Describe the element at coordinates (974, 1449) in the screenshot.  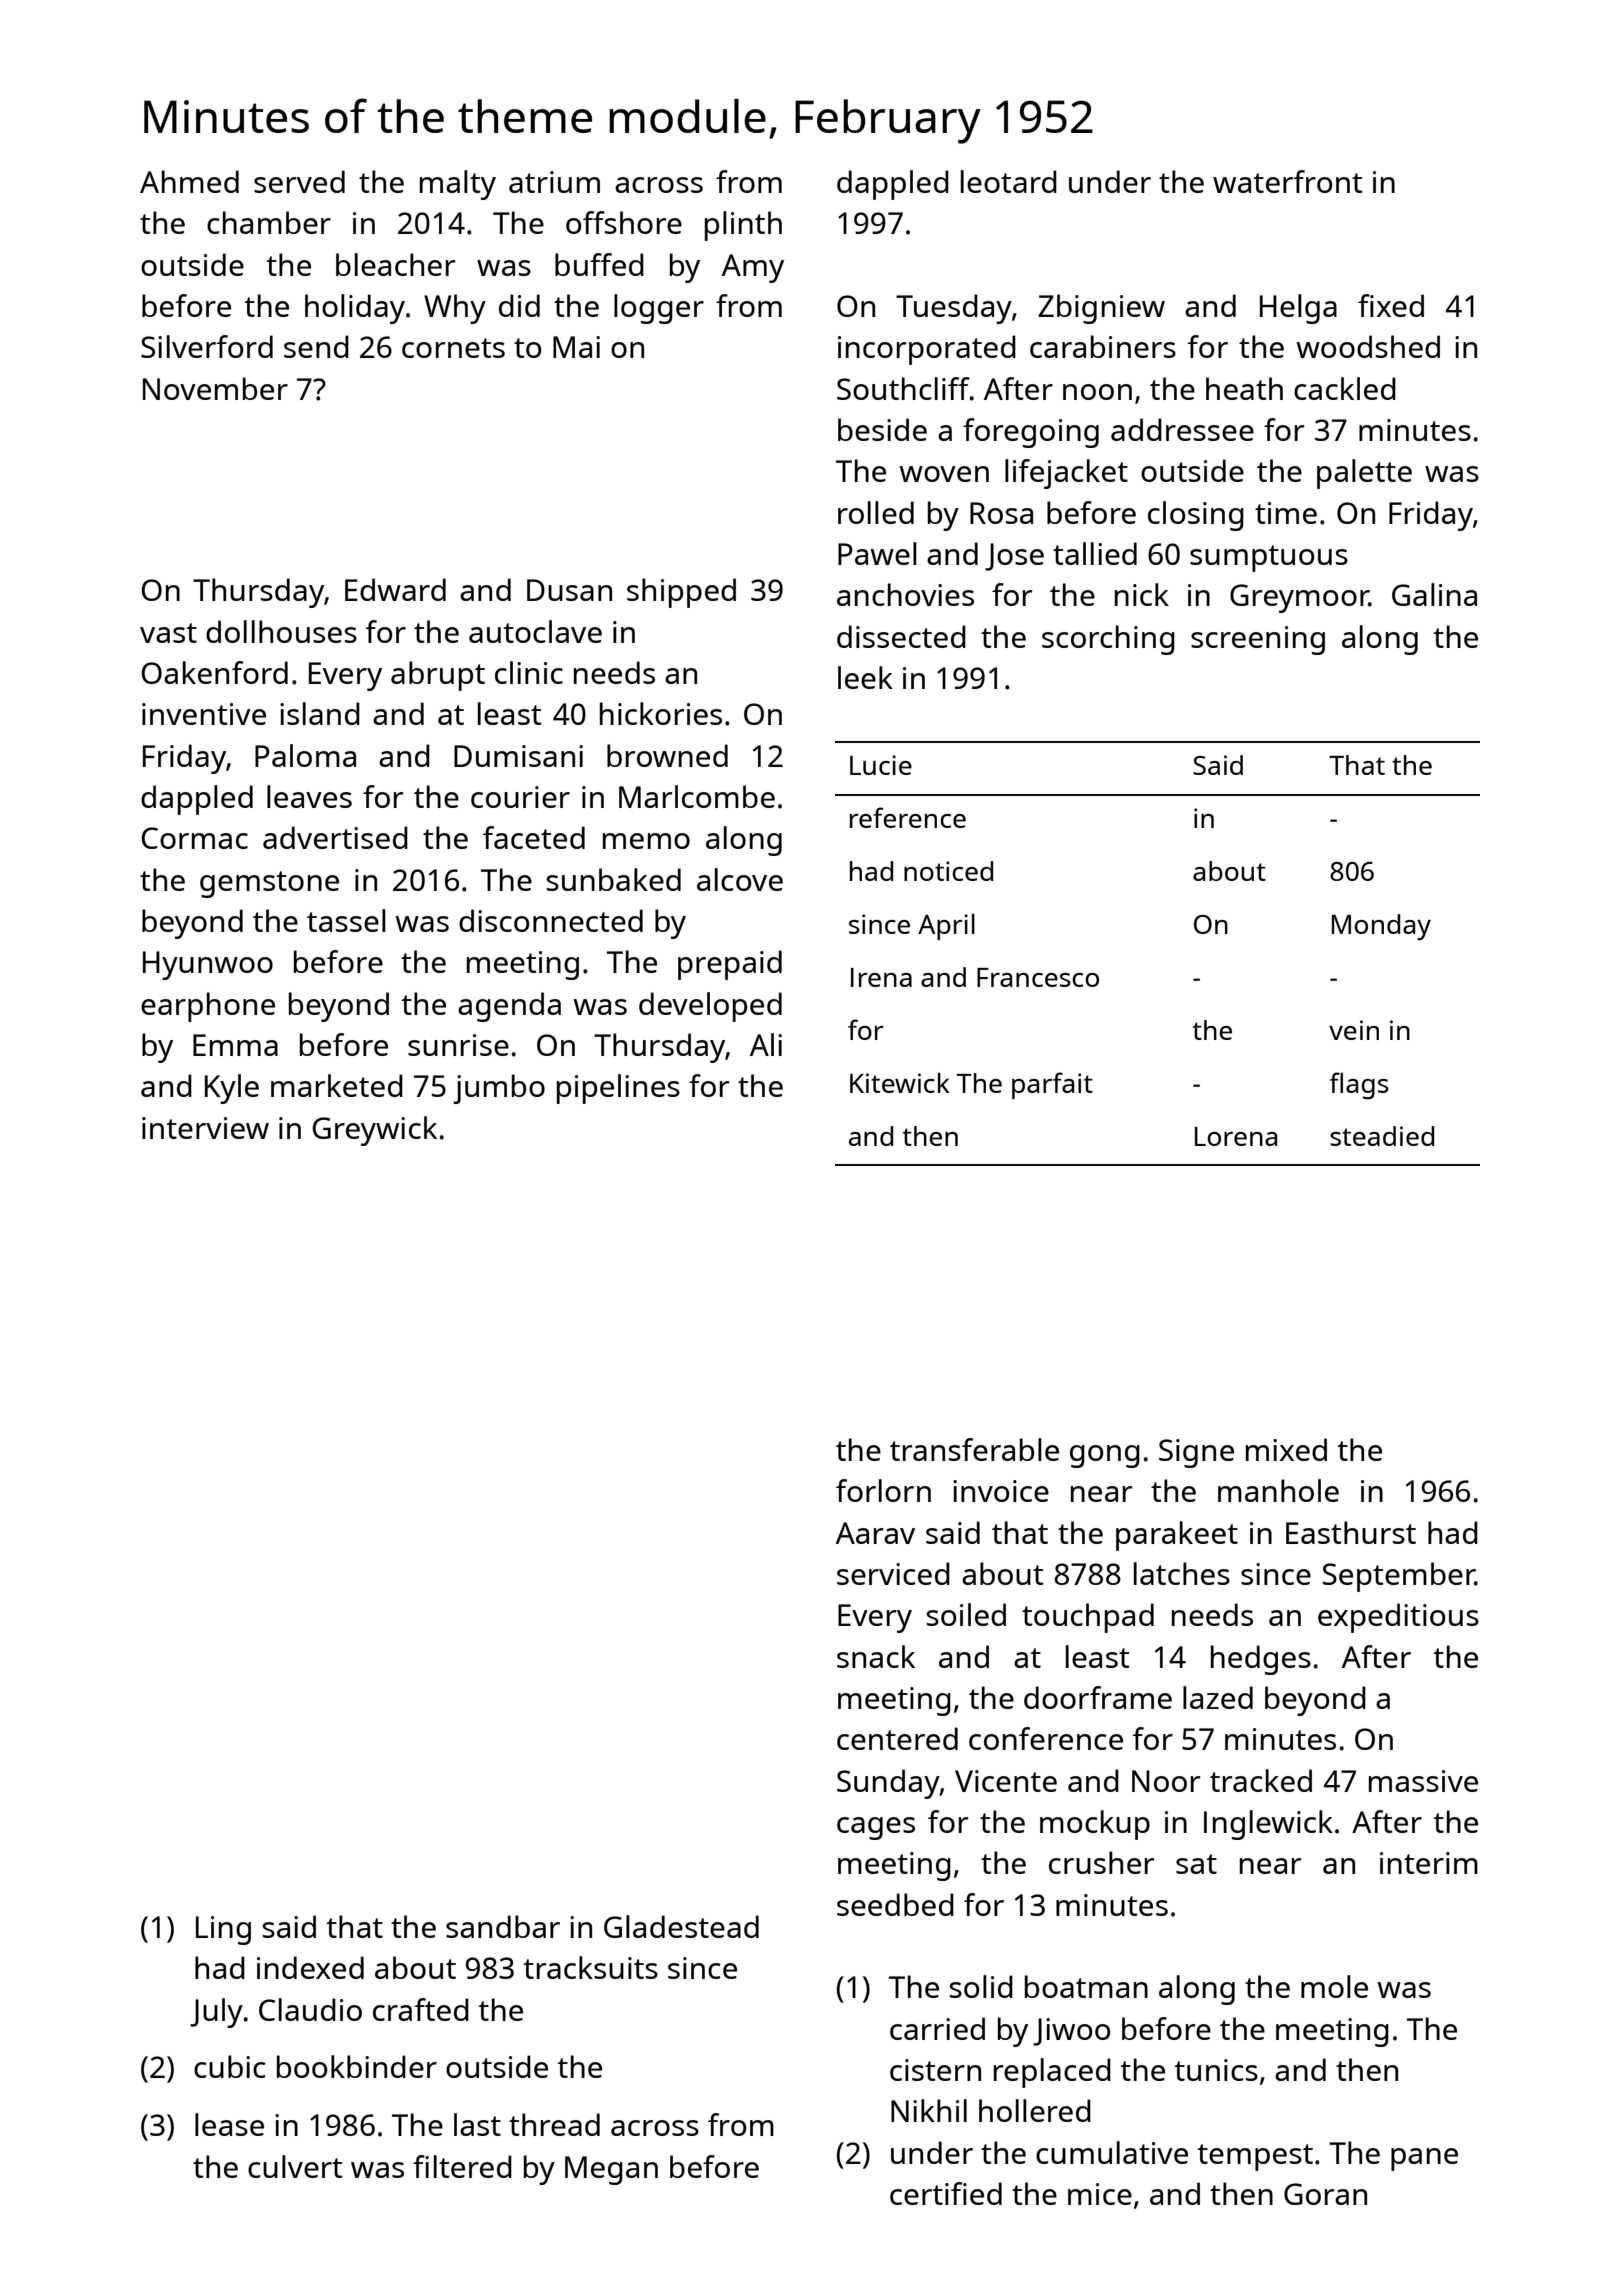
I see `transferable` at that location.
